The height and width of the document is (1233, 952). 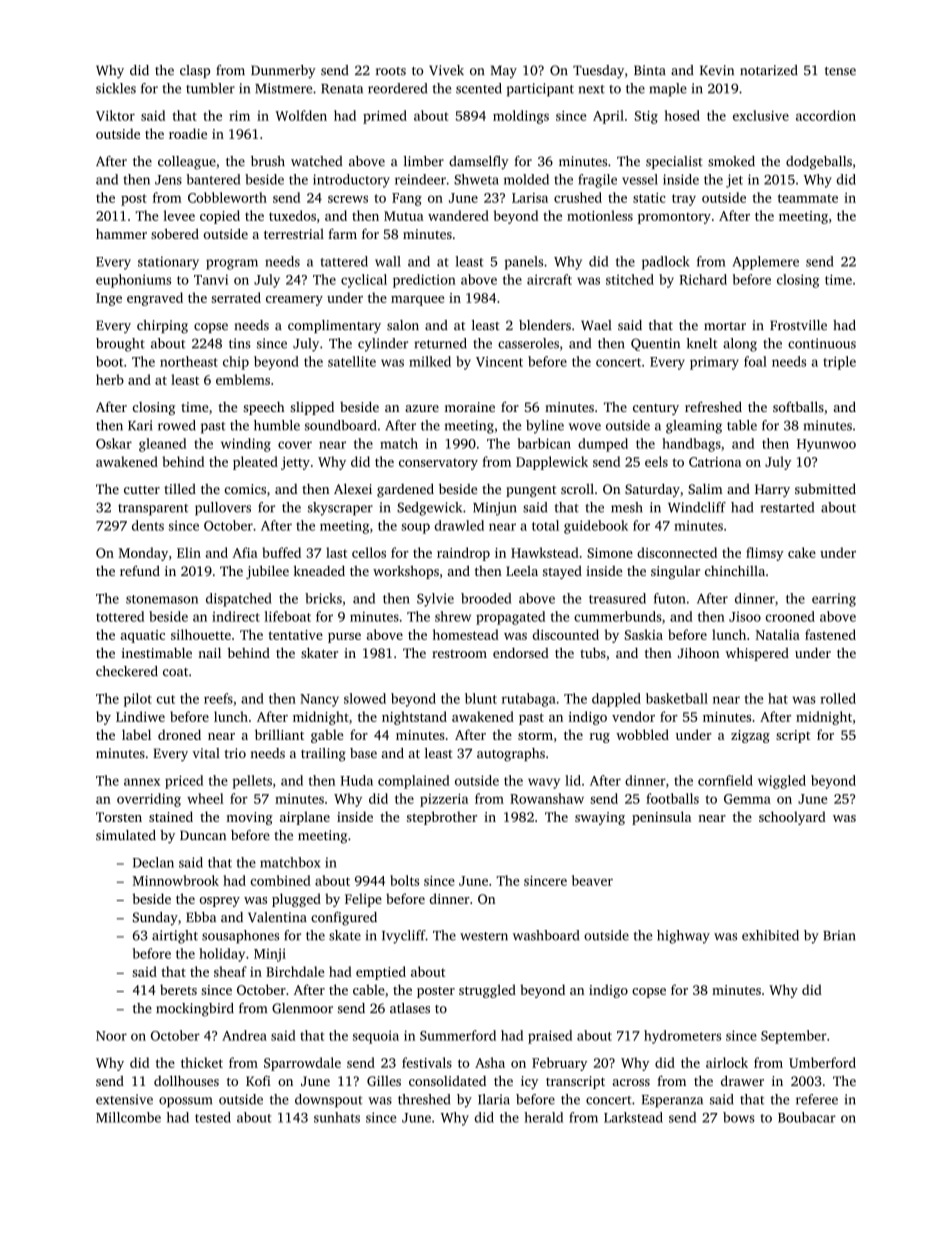 I want to click on dappled, so click(x=616, y=700).
